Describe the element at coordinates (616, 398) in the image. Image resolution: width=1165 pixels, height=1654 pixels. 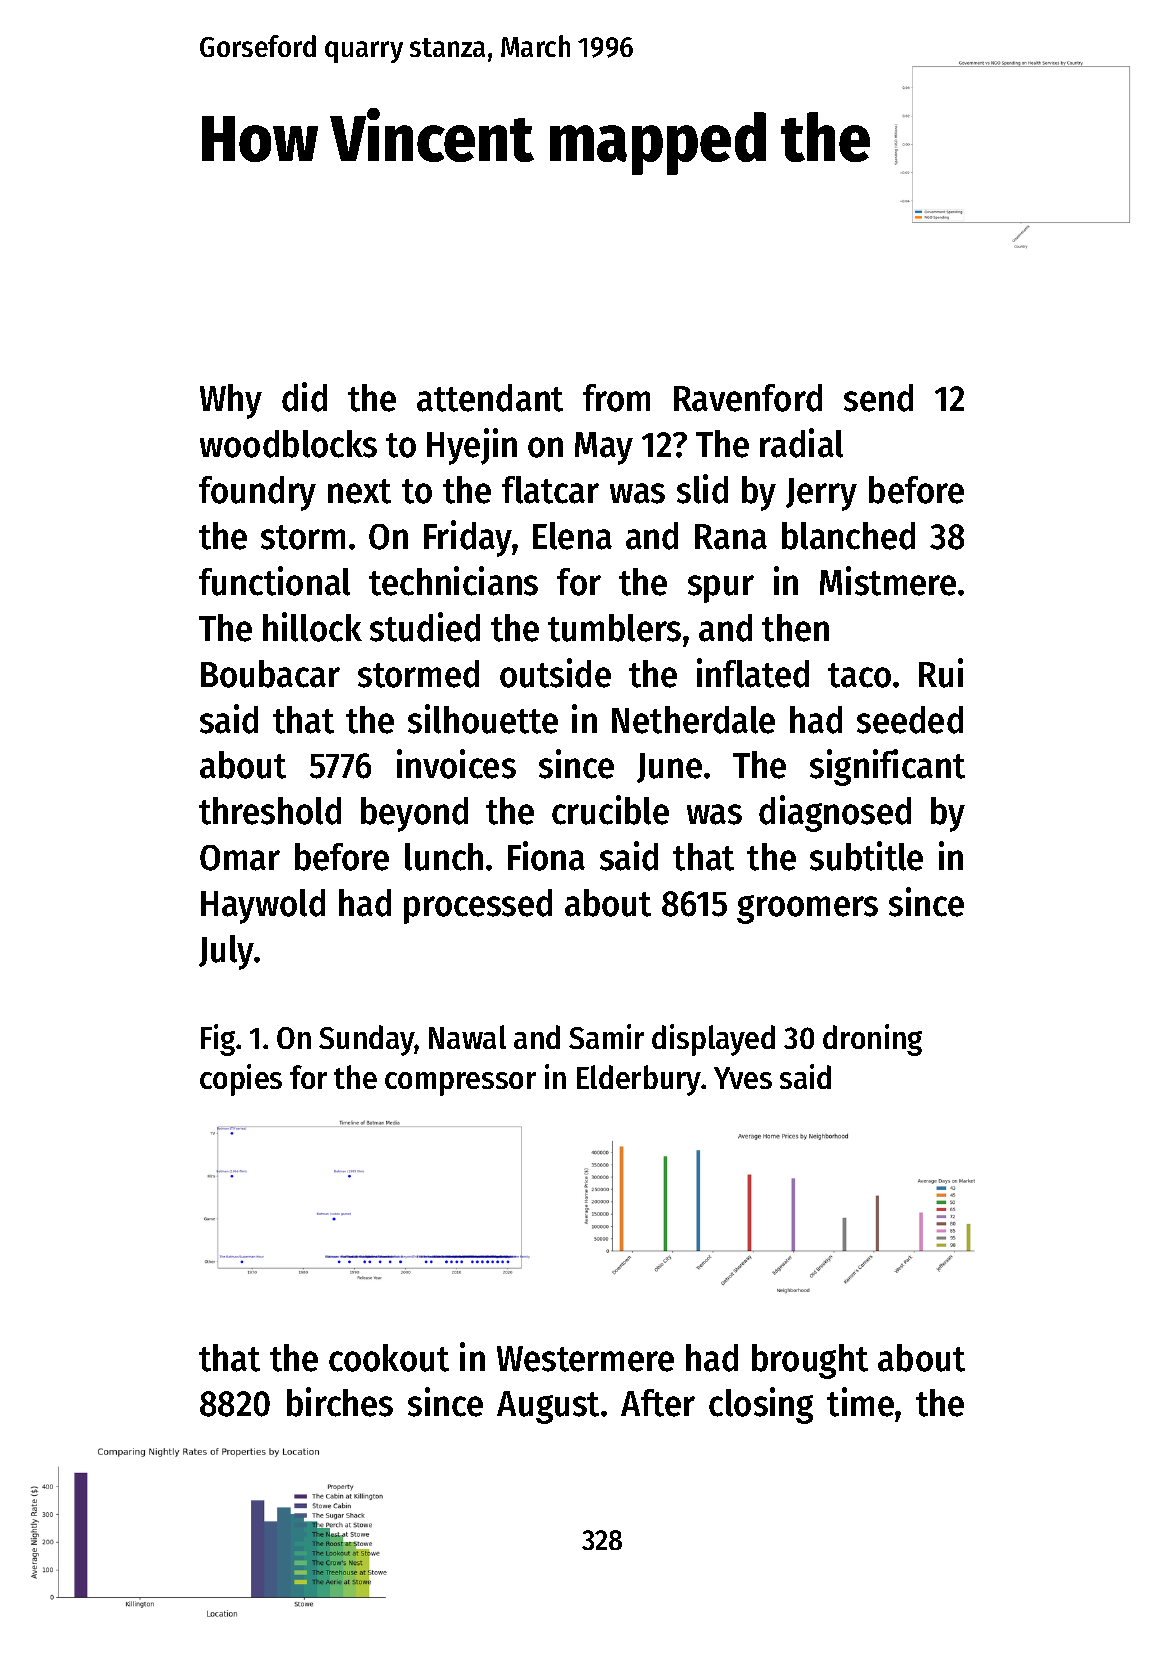
I see `from` at that location.
